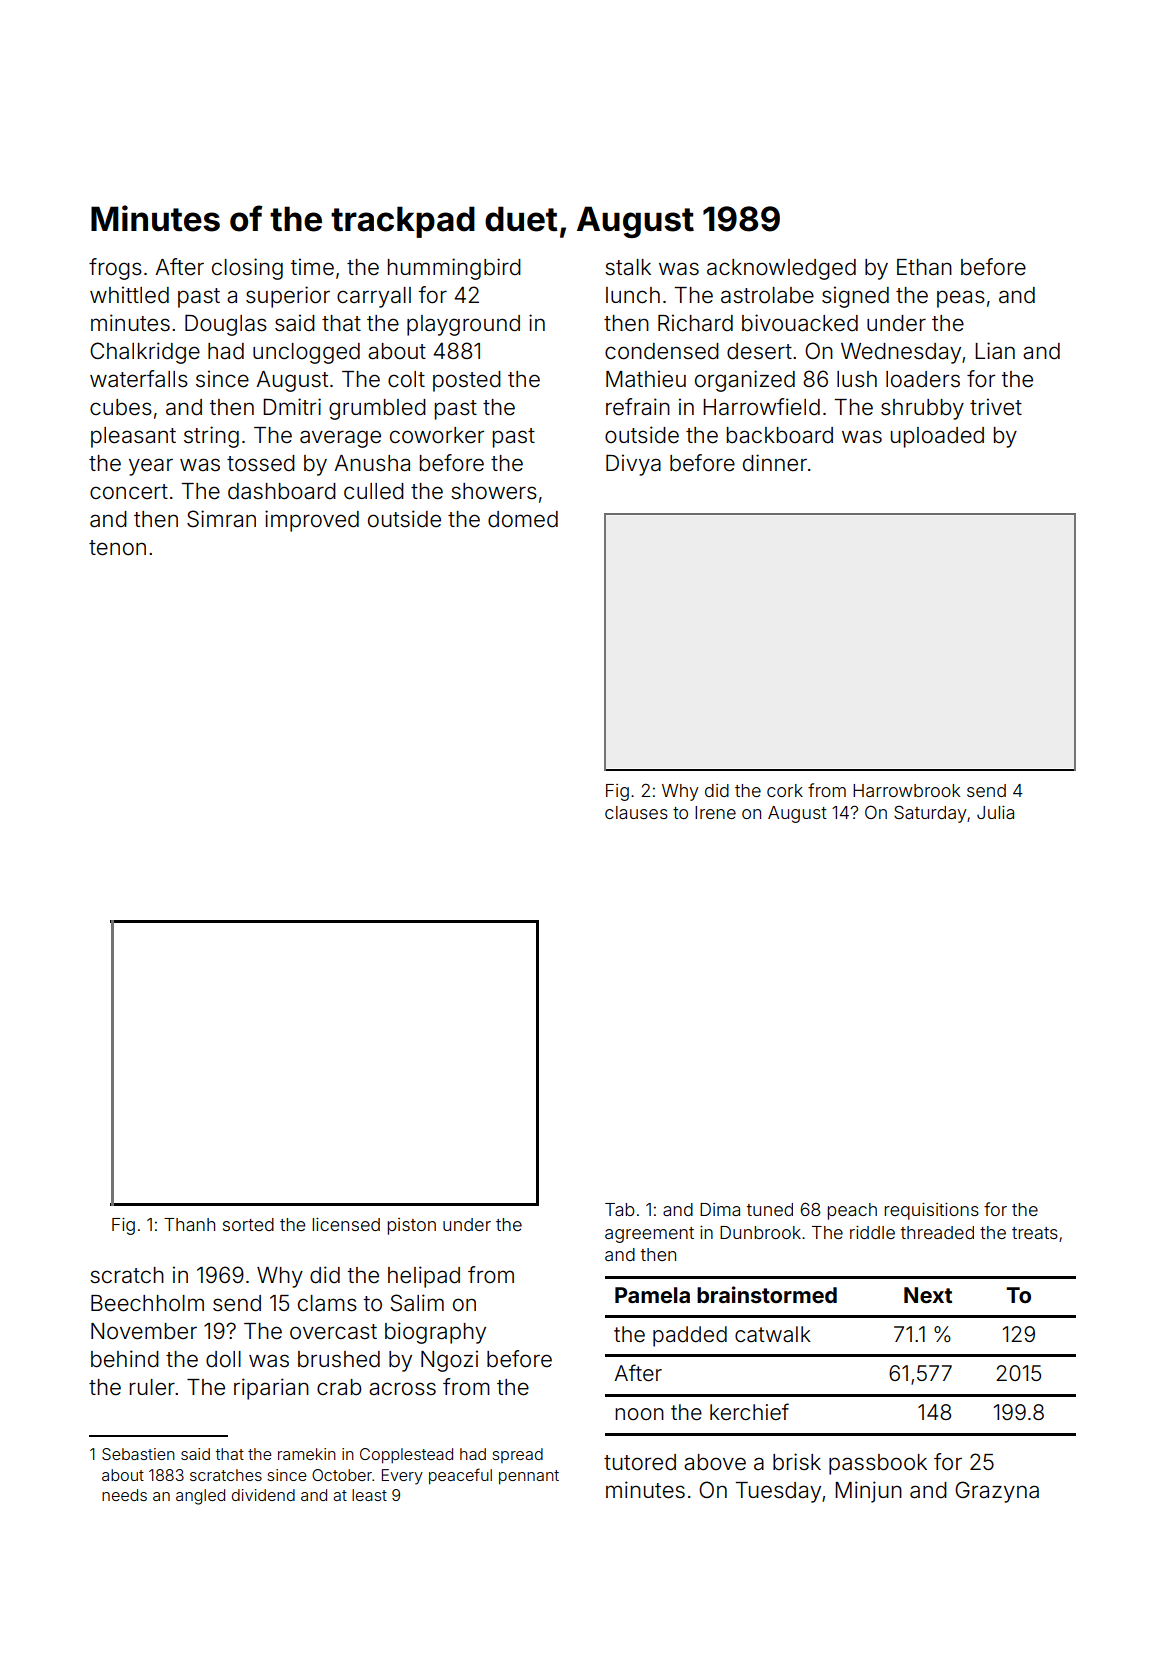 This screenshot has height=1654, width=1165. What do you see at coordinates (312, 267) in the screenshot?
I see `time` at bounding box center [312, 267].
